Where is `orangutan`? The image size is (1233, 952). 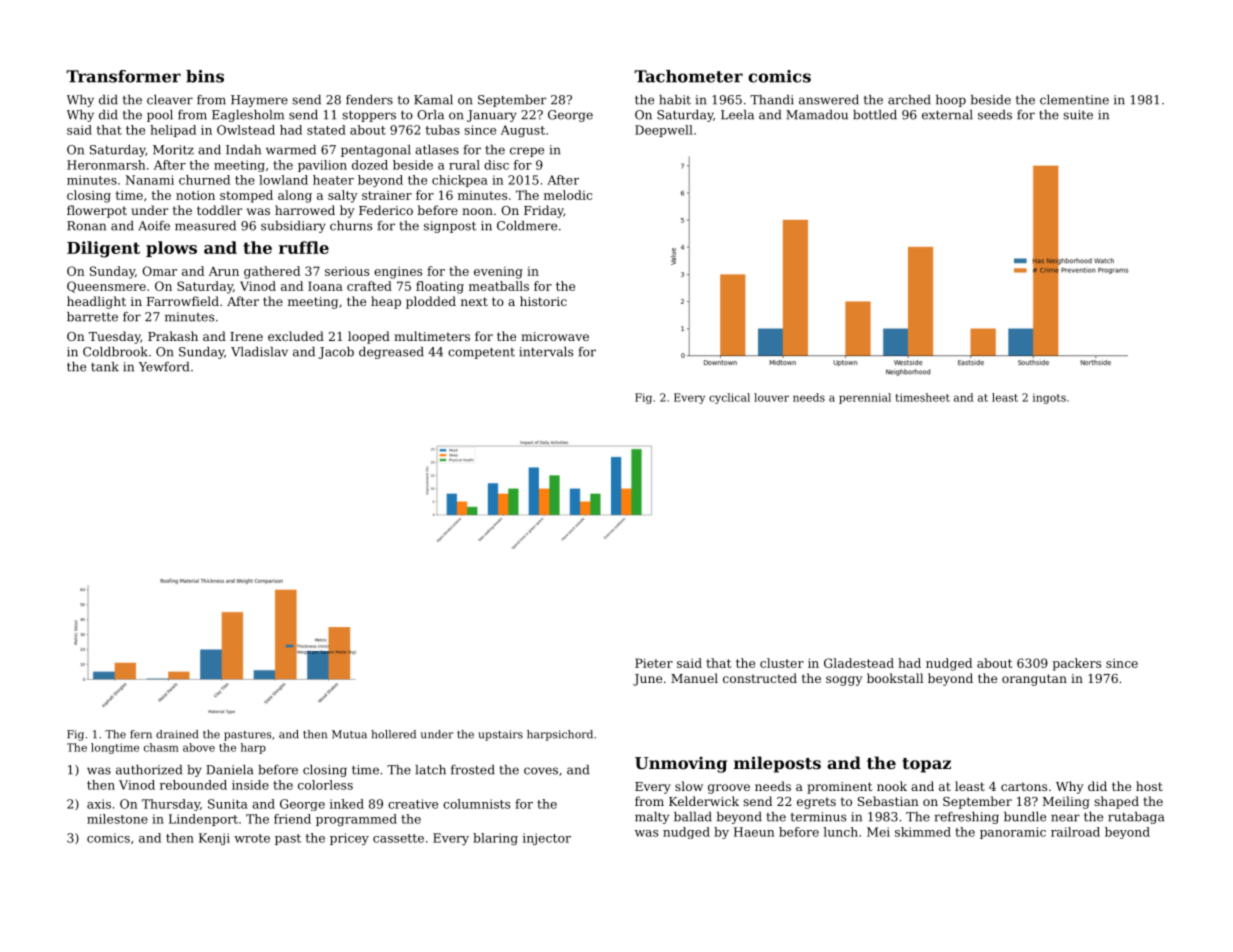 orangutan is located at coordinates (1034, 680).
